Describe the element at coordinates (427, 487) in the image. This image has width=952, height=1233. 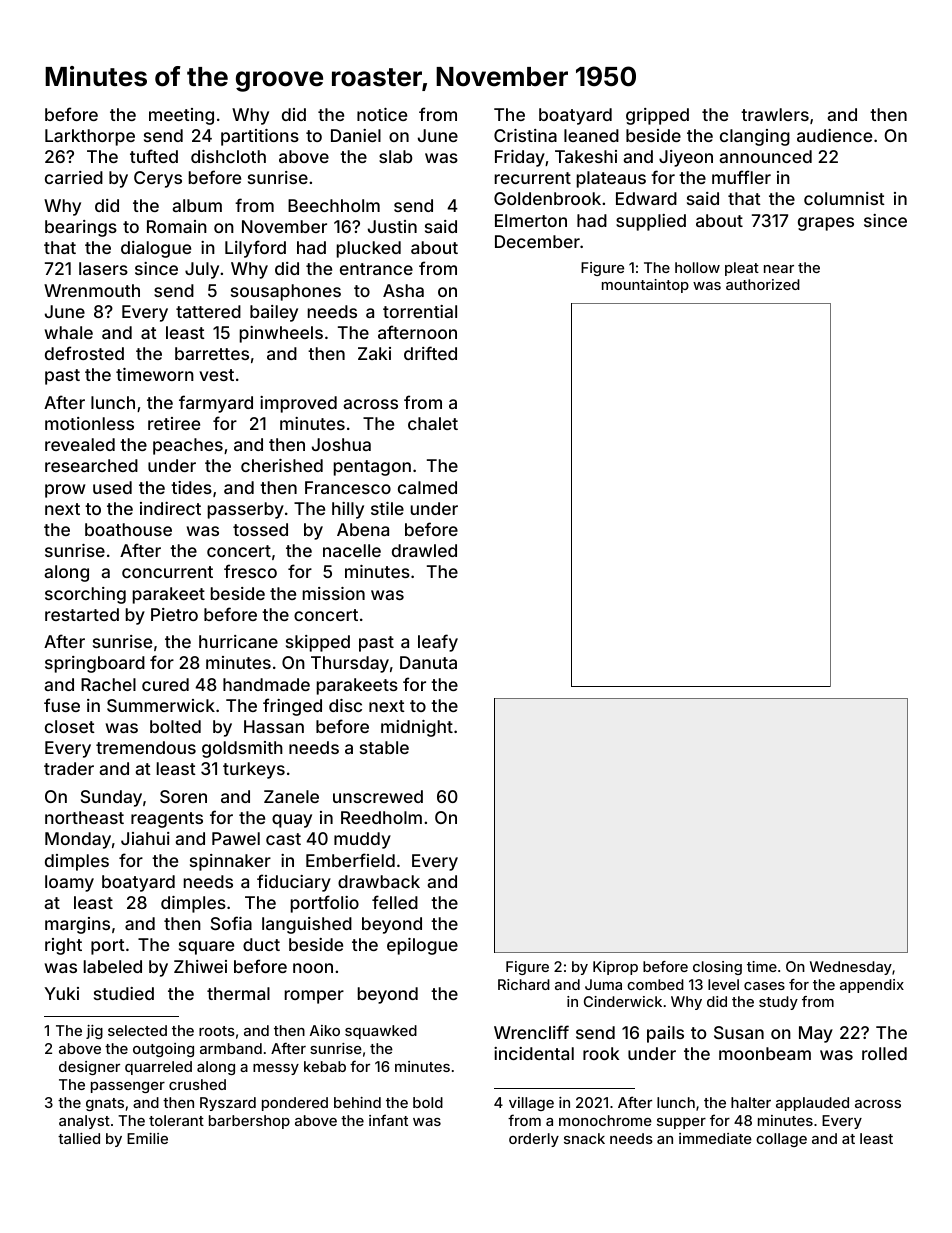
I see `calmed` at that location.
